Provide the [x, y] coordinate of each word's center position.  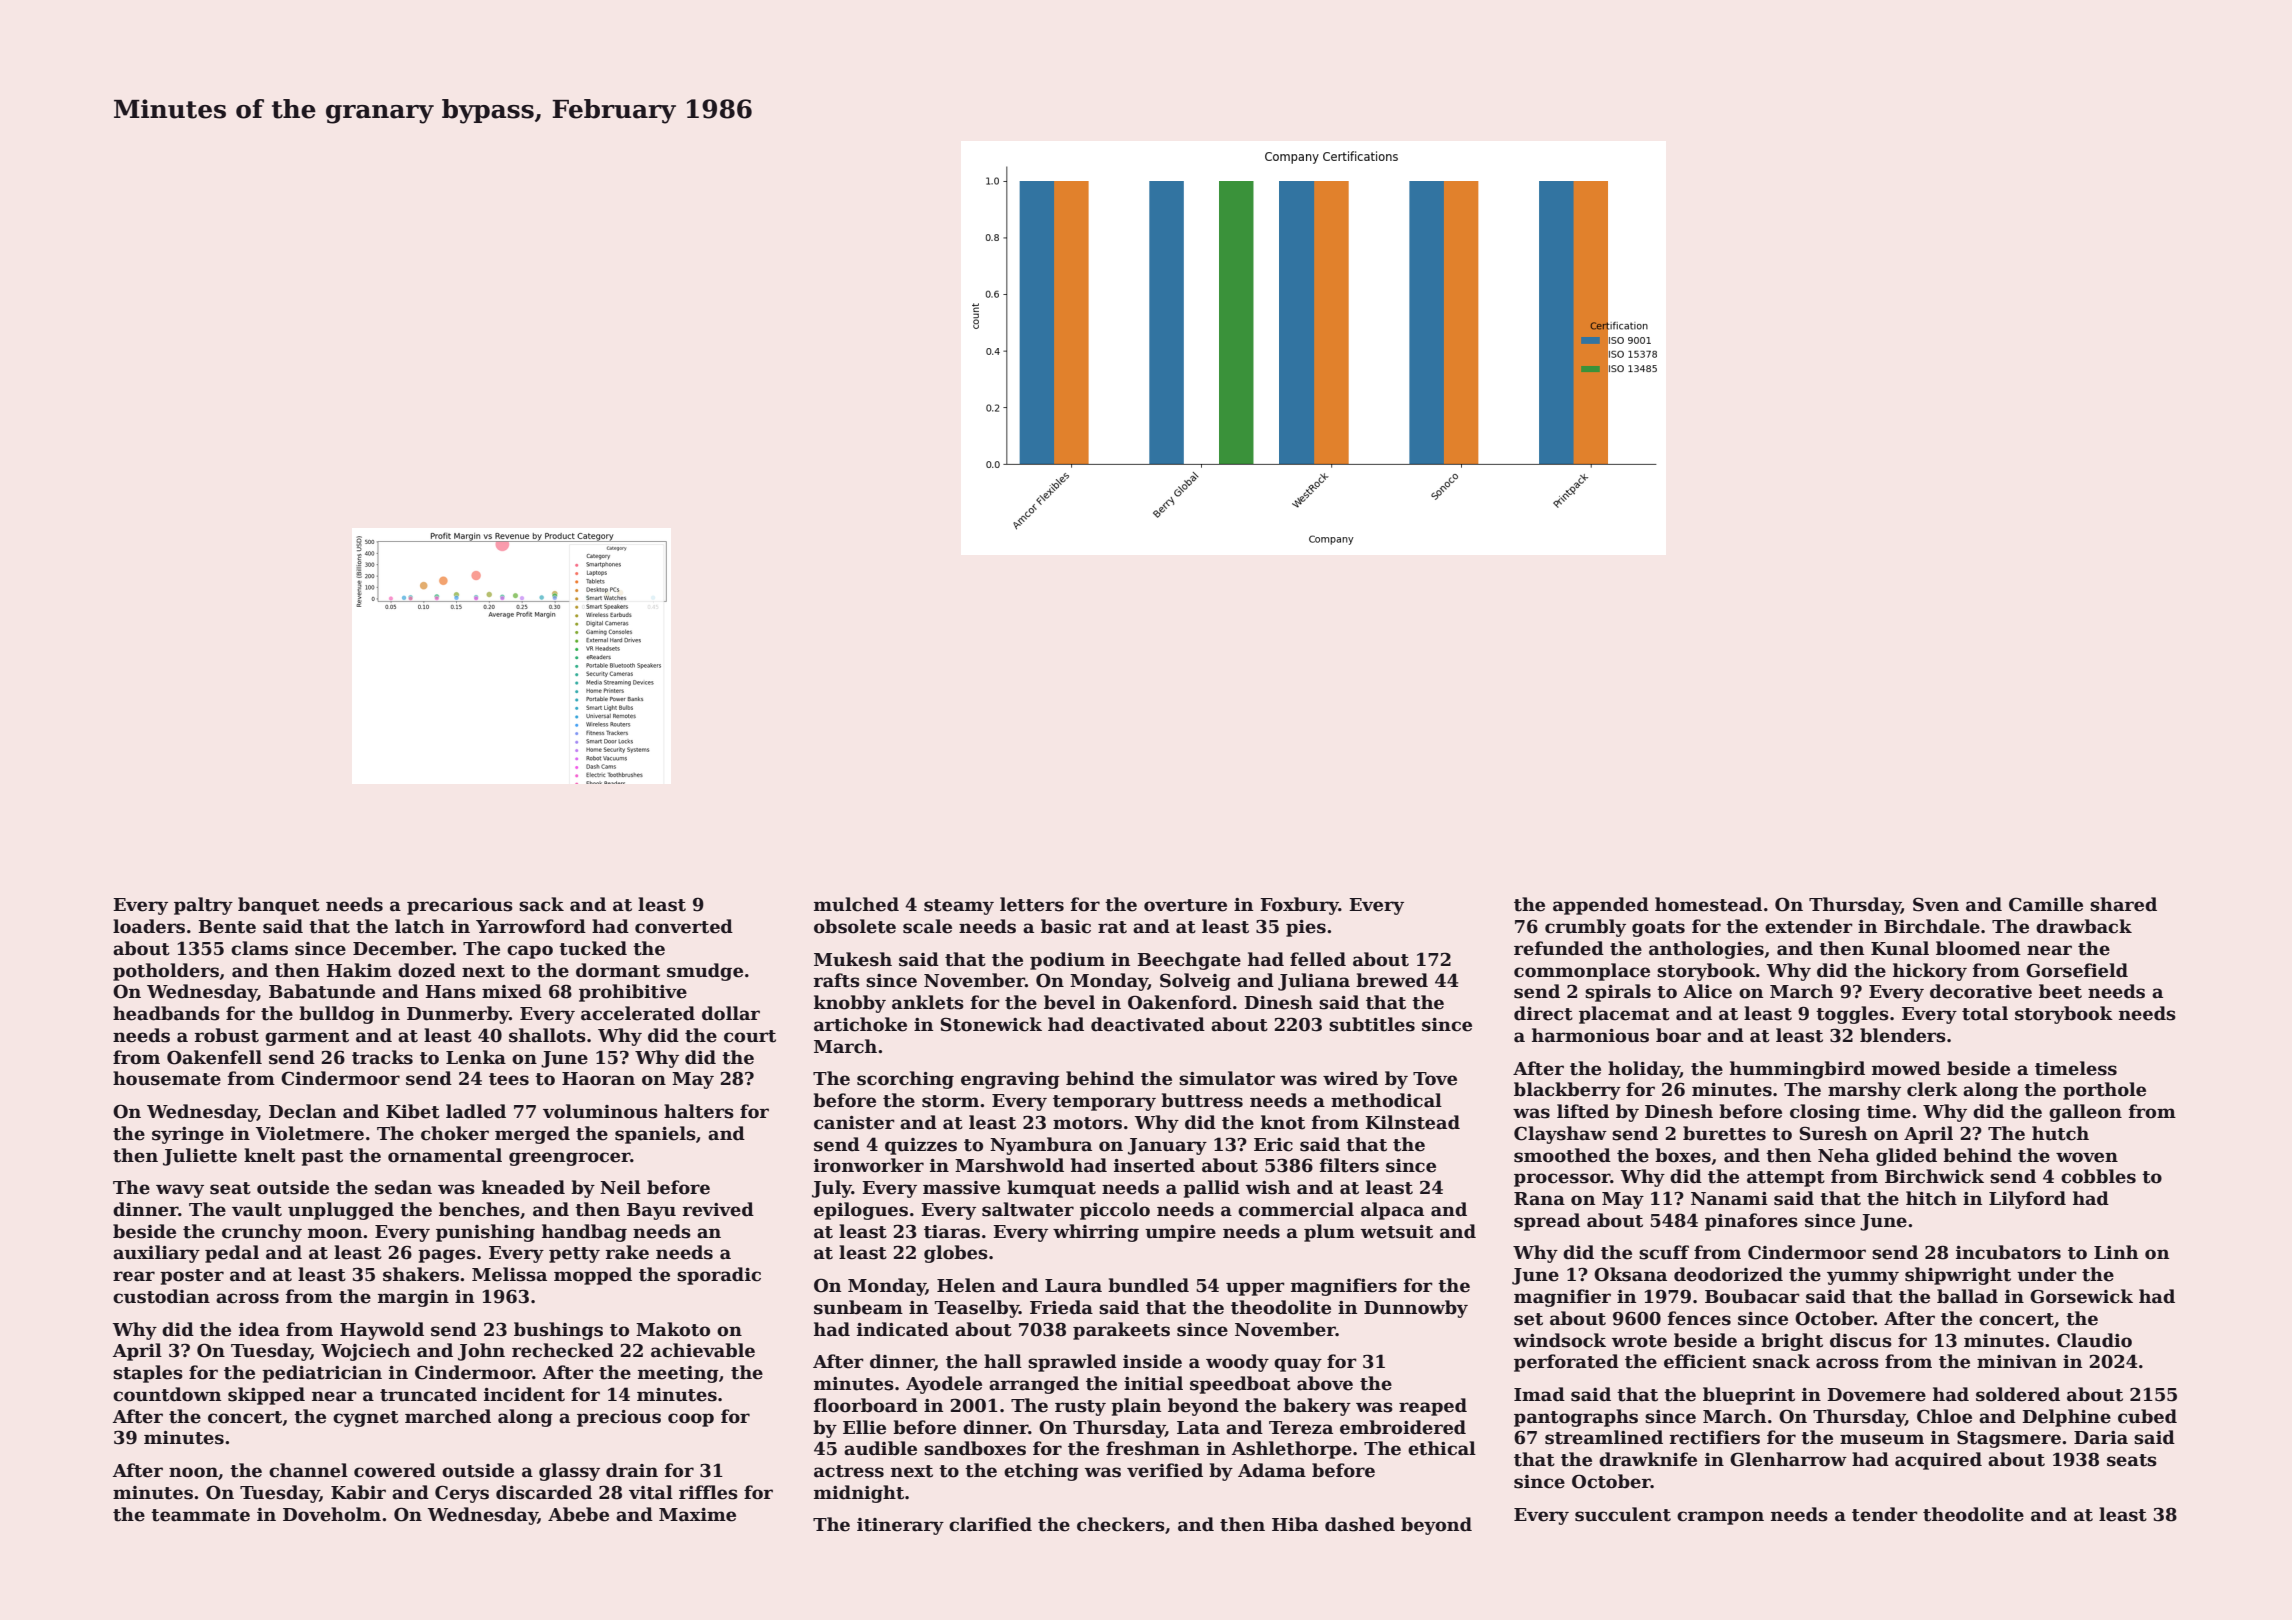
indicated [903, 1329]
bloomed [1978, 948]
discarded [544, 1492]
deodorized [1728, 1274]
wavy [180, 1191]
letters [1032, 904]
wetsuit [1396, 1232]
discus [1861, 1340]
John [481, 1352]
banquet [279, 906]
